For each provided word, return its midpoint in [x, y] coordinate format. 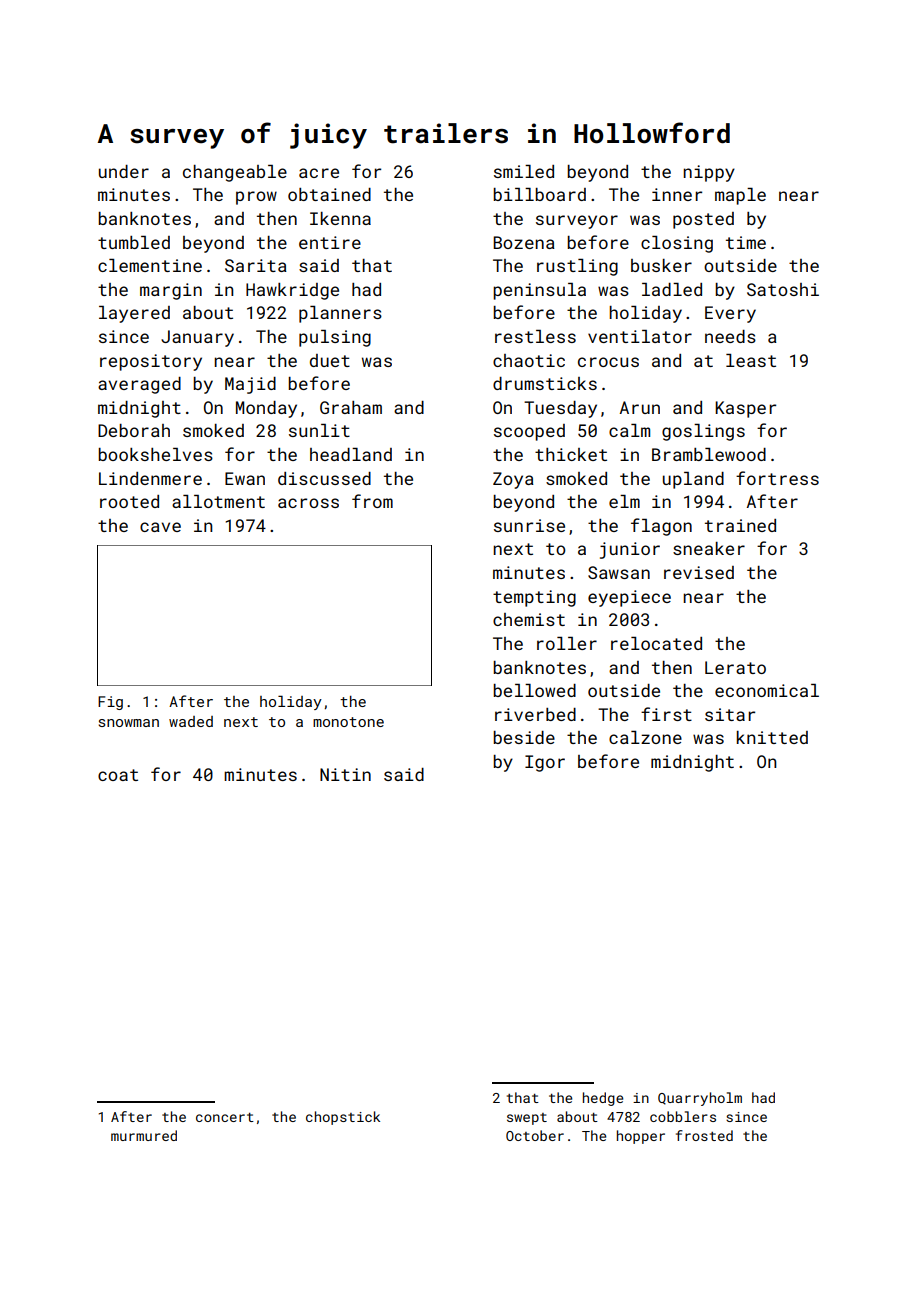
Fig [110, 703]
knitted [772, 737]
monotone [348, 722]
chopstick [343, 1118]
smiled [524, 171]
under [124, 171]
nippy [709, 173]
